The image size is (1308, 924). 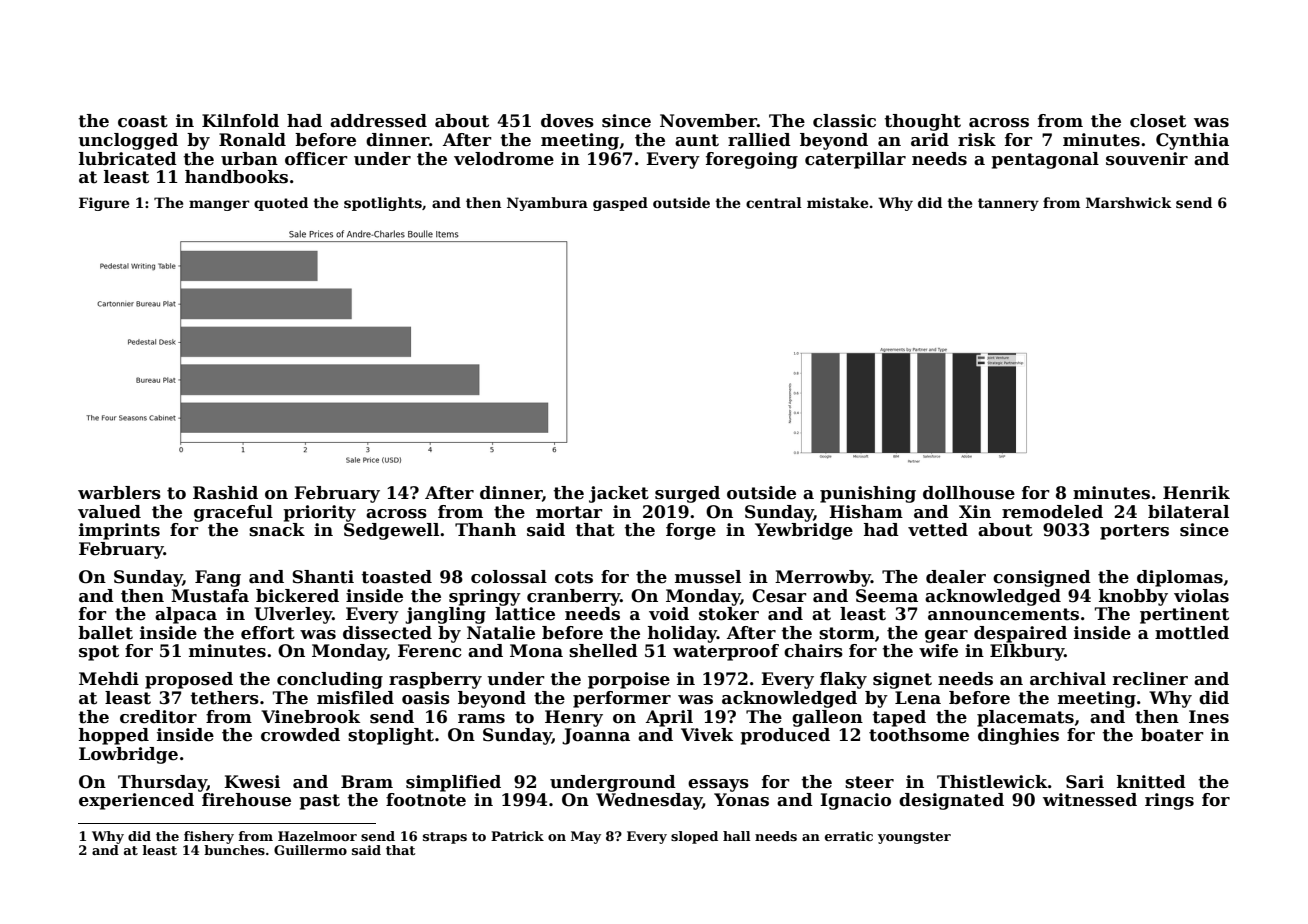 What do you see at coordinates (225, 493) in the screenshot?
I see `Rashid` at bounding box center [225, 493].
